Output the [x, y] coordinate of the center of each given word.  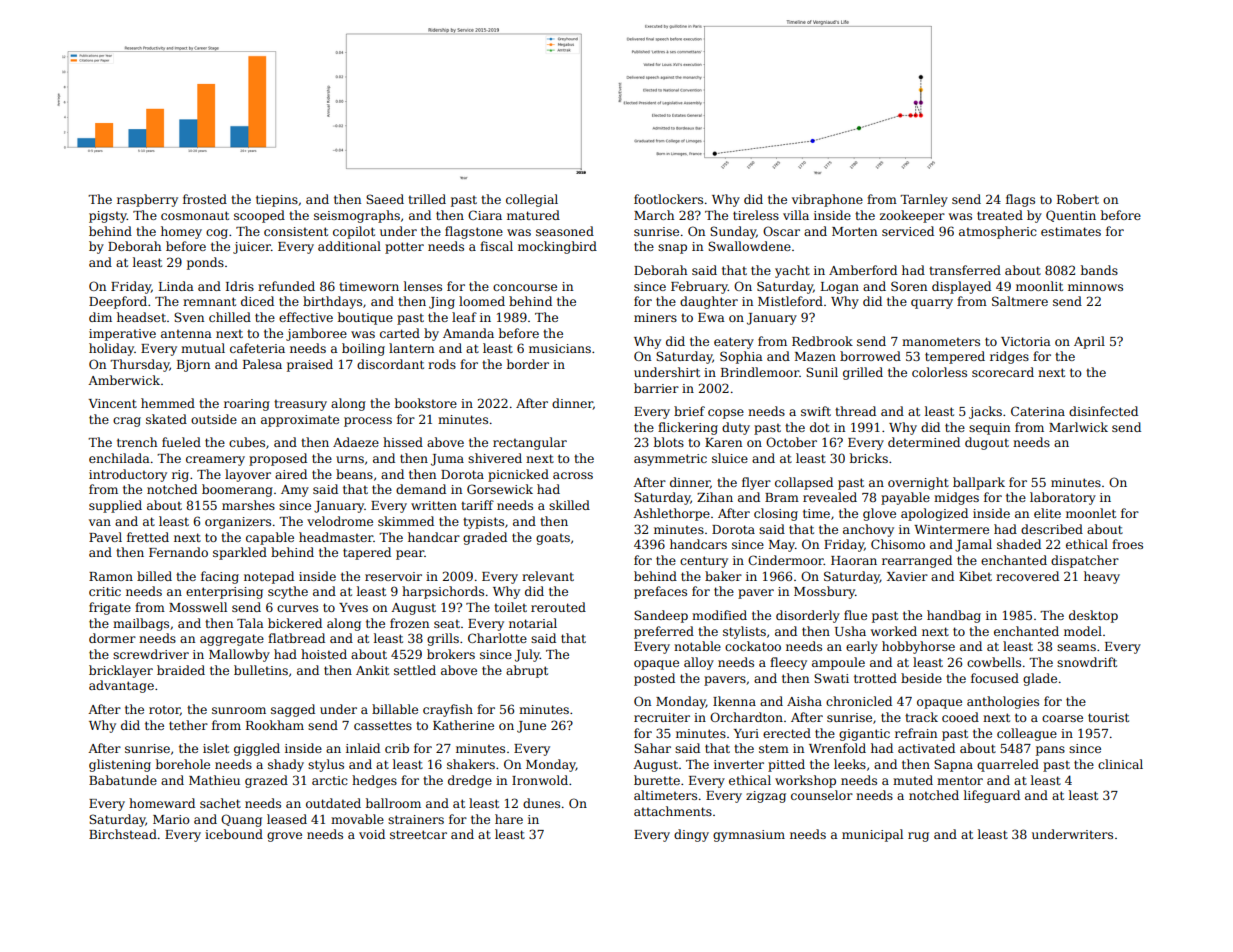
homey [181, 232]
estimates [1071, 231]
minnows [1095, 286]
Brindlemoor [760, 372]
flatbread [296, 638]
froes [1127, 544]
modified [719, 615]
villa [796, 215]
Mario [171, 819]
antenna [186, 333]
